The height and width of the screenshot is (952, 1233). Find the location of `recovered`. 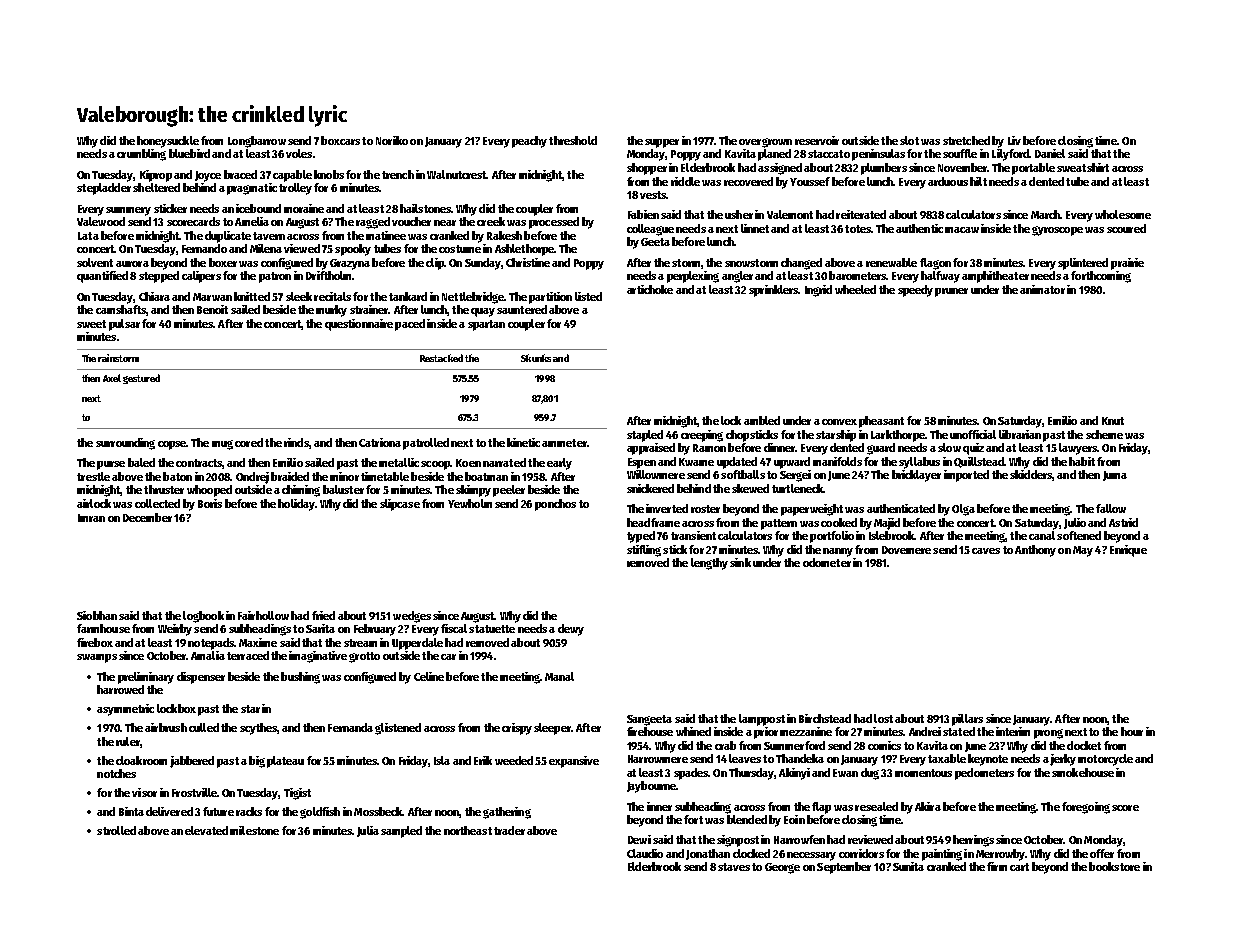

recovered is located at coordinates (748, 181).
